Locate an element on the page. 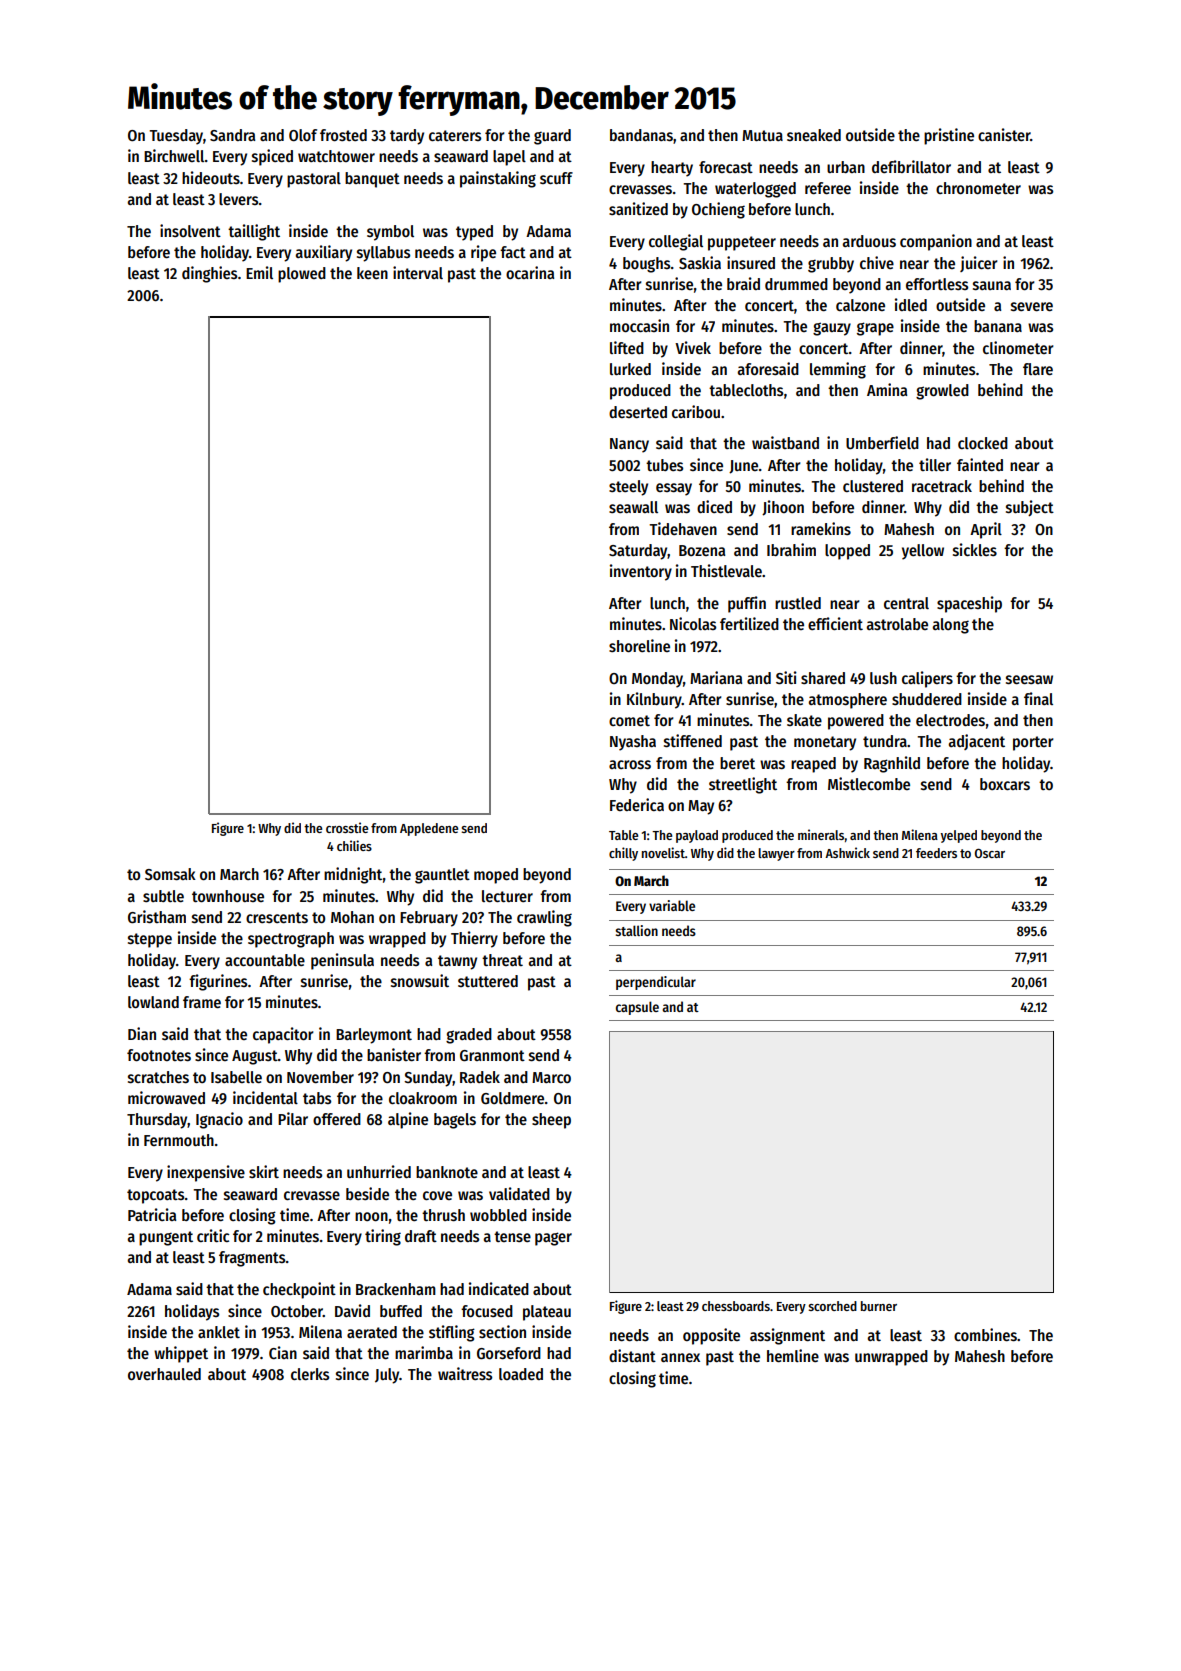 Image resolution: width=1181 pixels, height=1671 pixels. clocked is located at coordinates (983, 443).
